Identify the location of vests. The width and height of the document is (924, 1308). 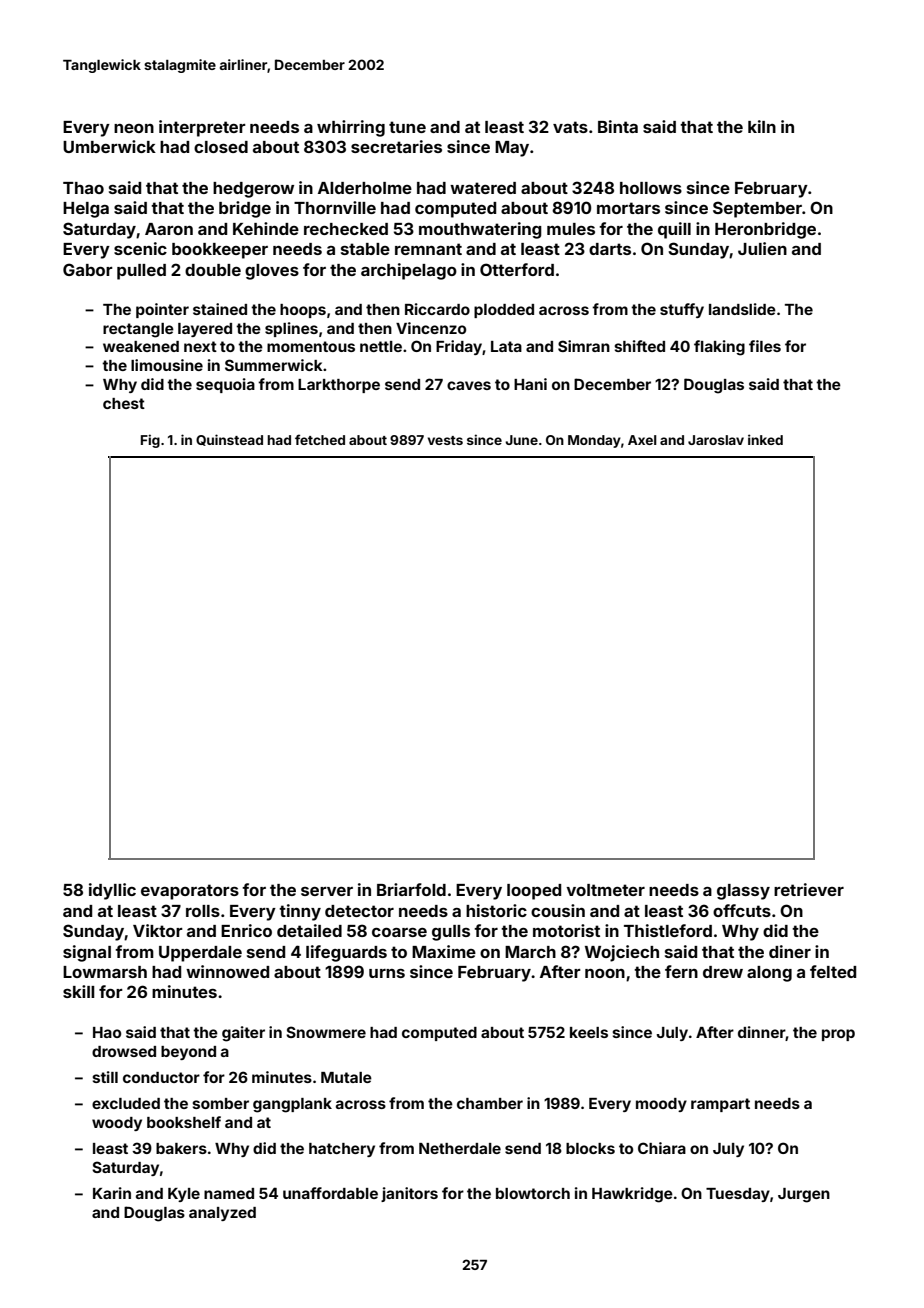
(445, 440).
